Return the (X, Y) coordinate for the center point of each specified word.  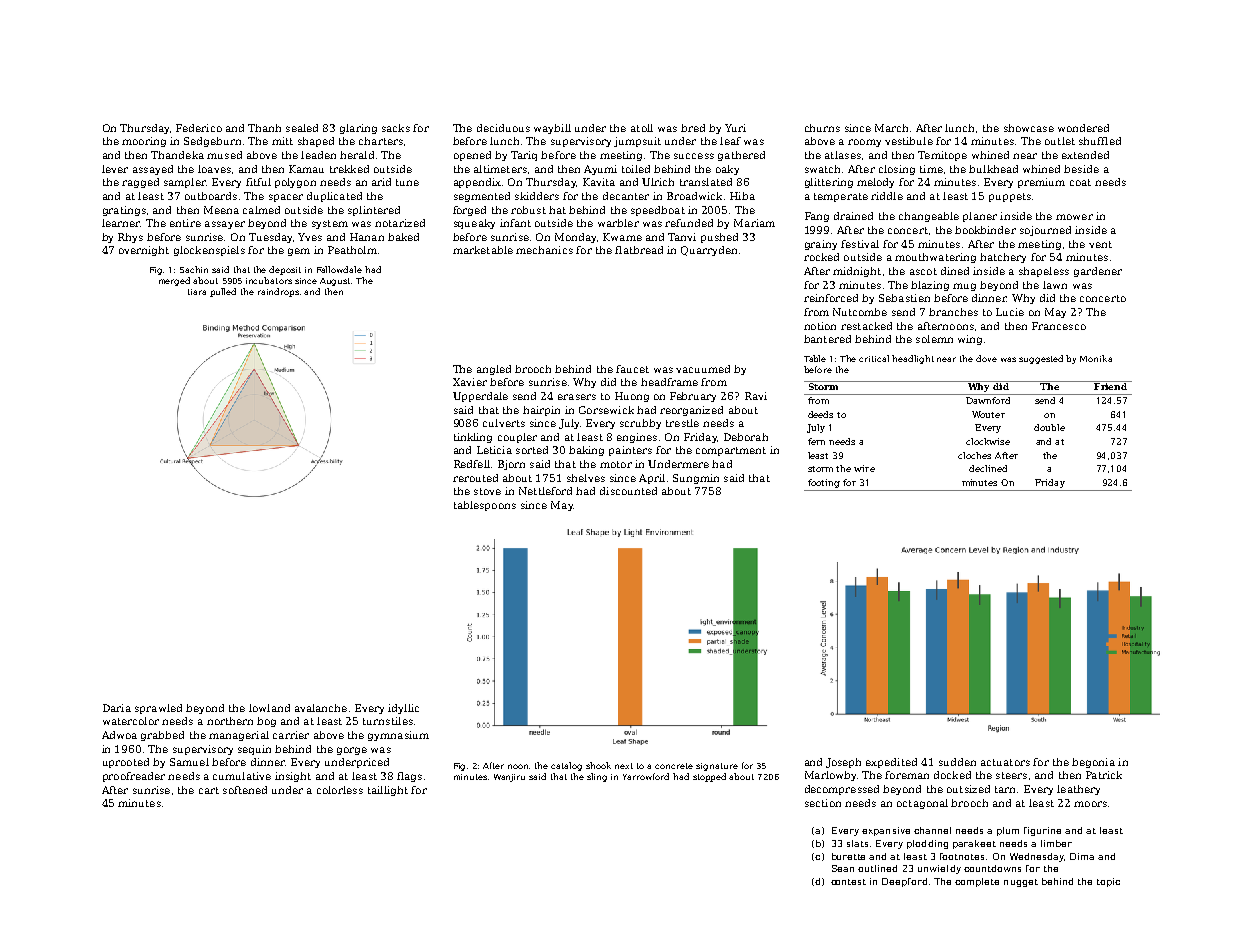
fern (816, 441)
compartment (731, 451)
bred (693, 128)
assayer (225, 225)
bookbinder (985, 230)
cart (209, 790)
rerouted (475, 478)
